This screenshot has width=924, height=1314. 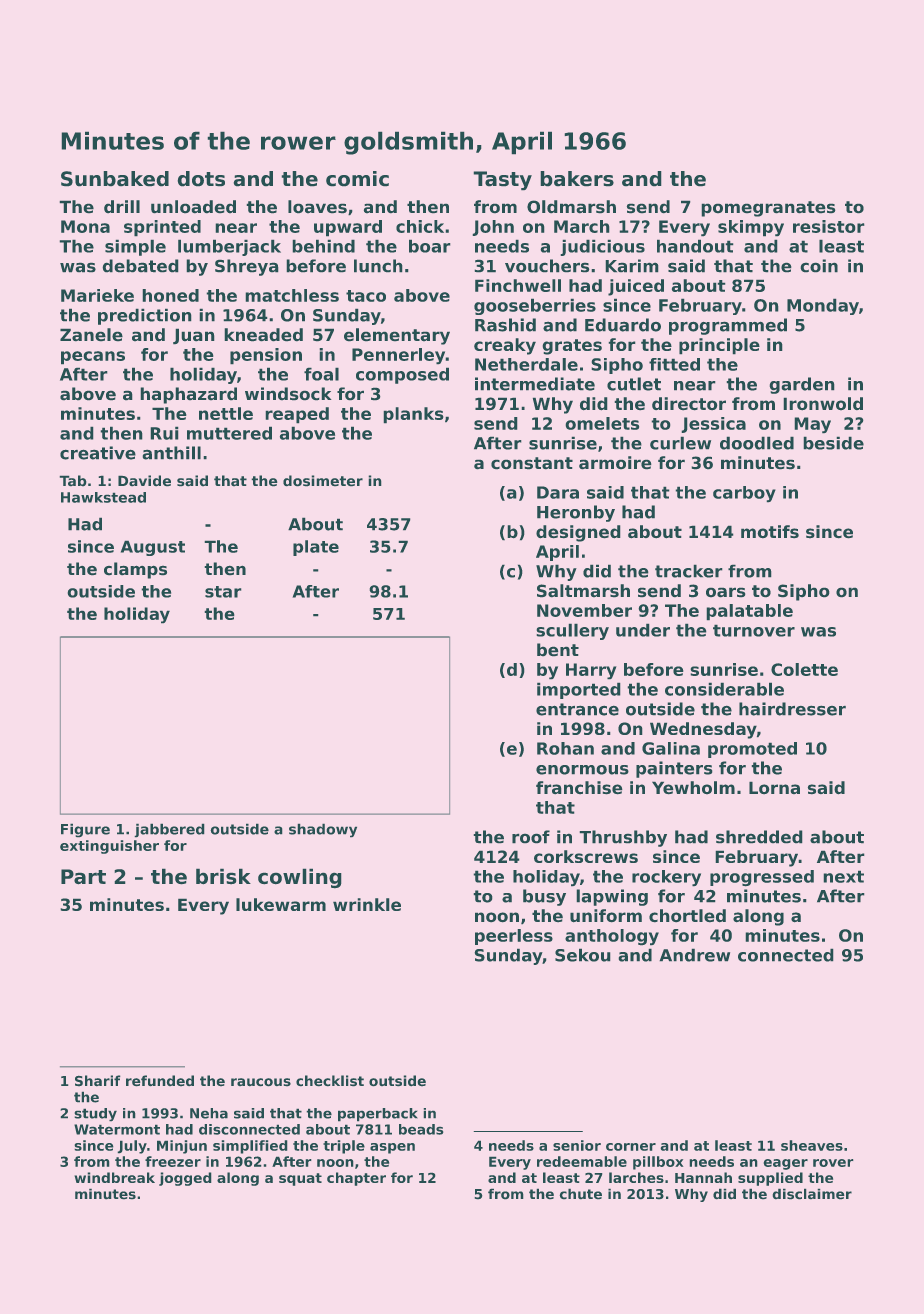 What do you see at coordinates (792, 709) in the screenshot?
I see `hairdresser` at bounding box center [792, 709].
